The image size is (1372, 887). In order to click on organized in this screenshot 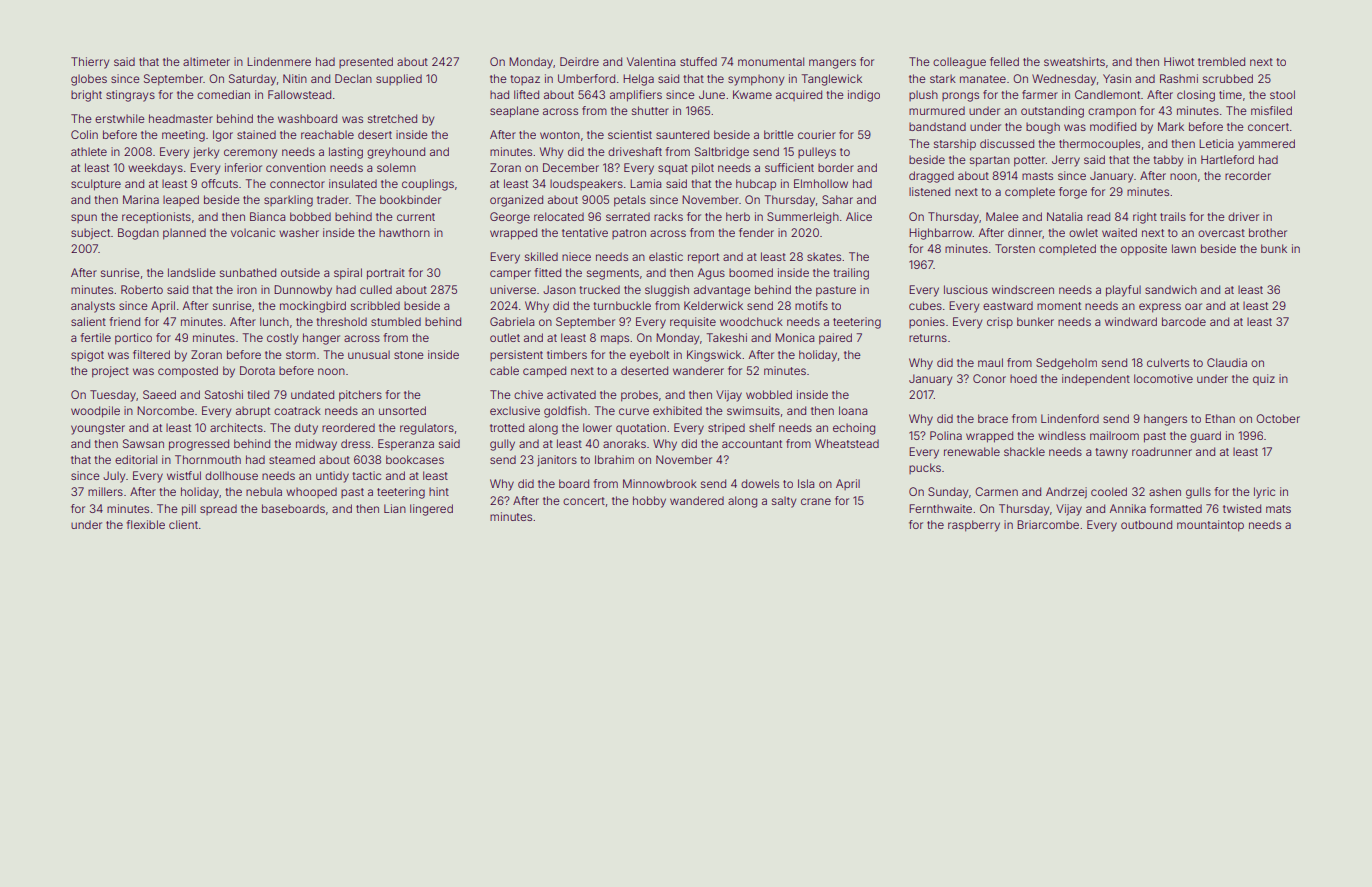, I will do `click(516, 201)`.
